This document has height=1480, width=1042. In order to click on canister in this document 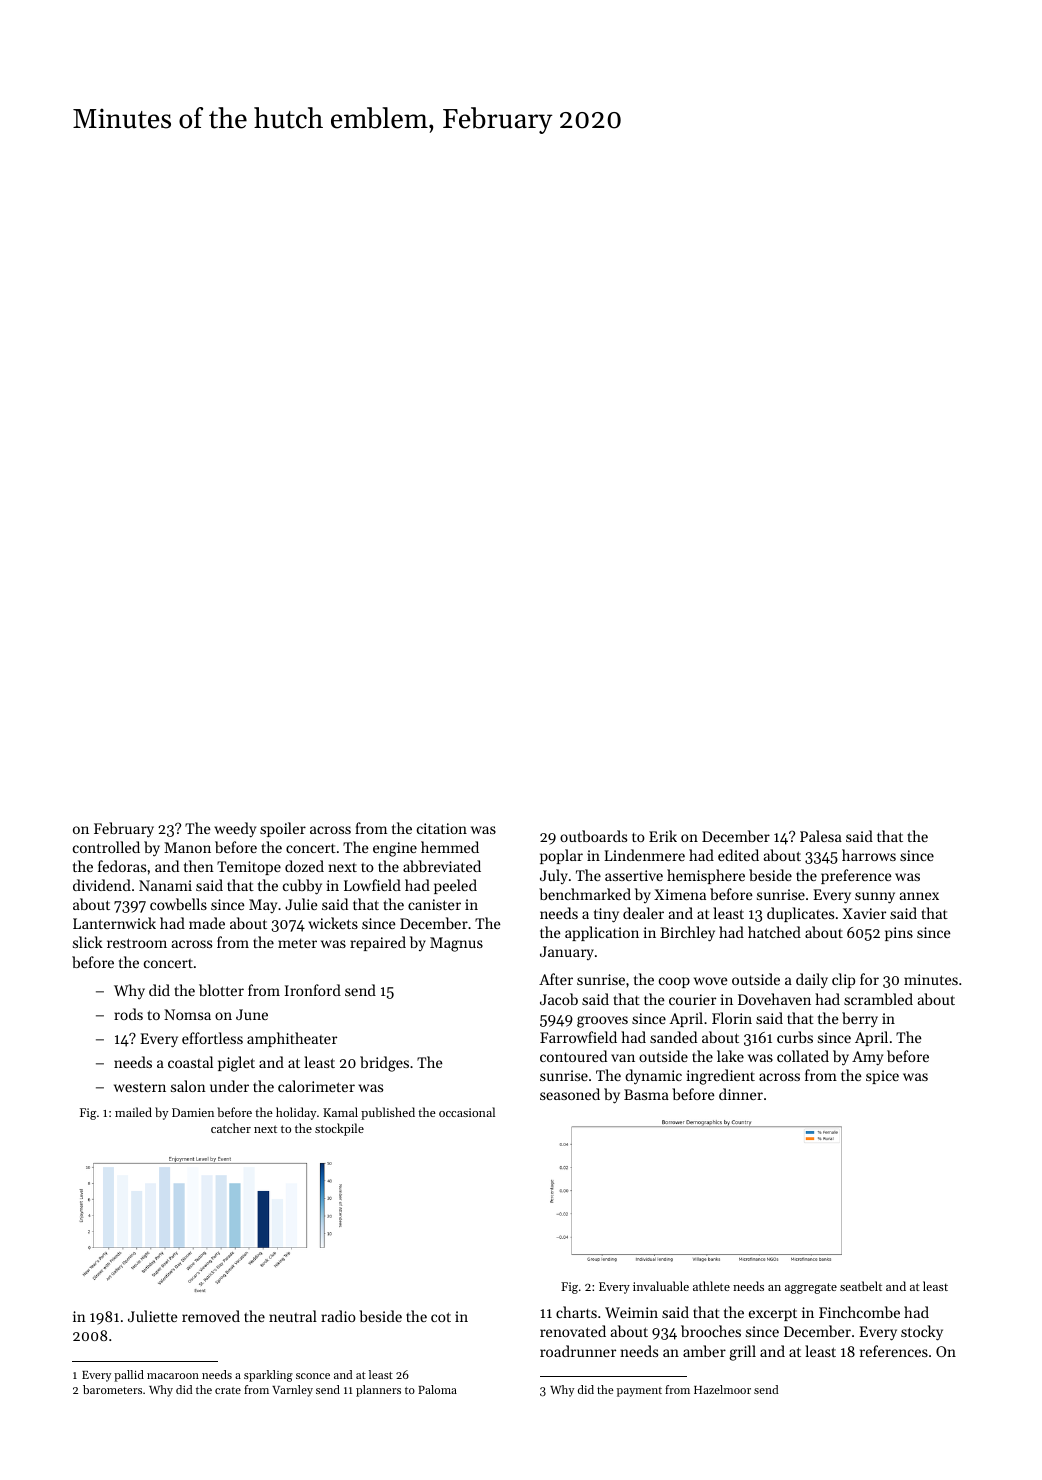, I will do `click(434, 904)`.
